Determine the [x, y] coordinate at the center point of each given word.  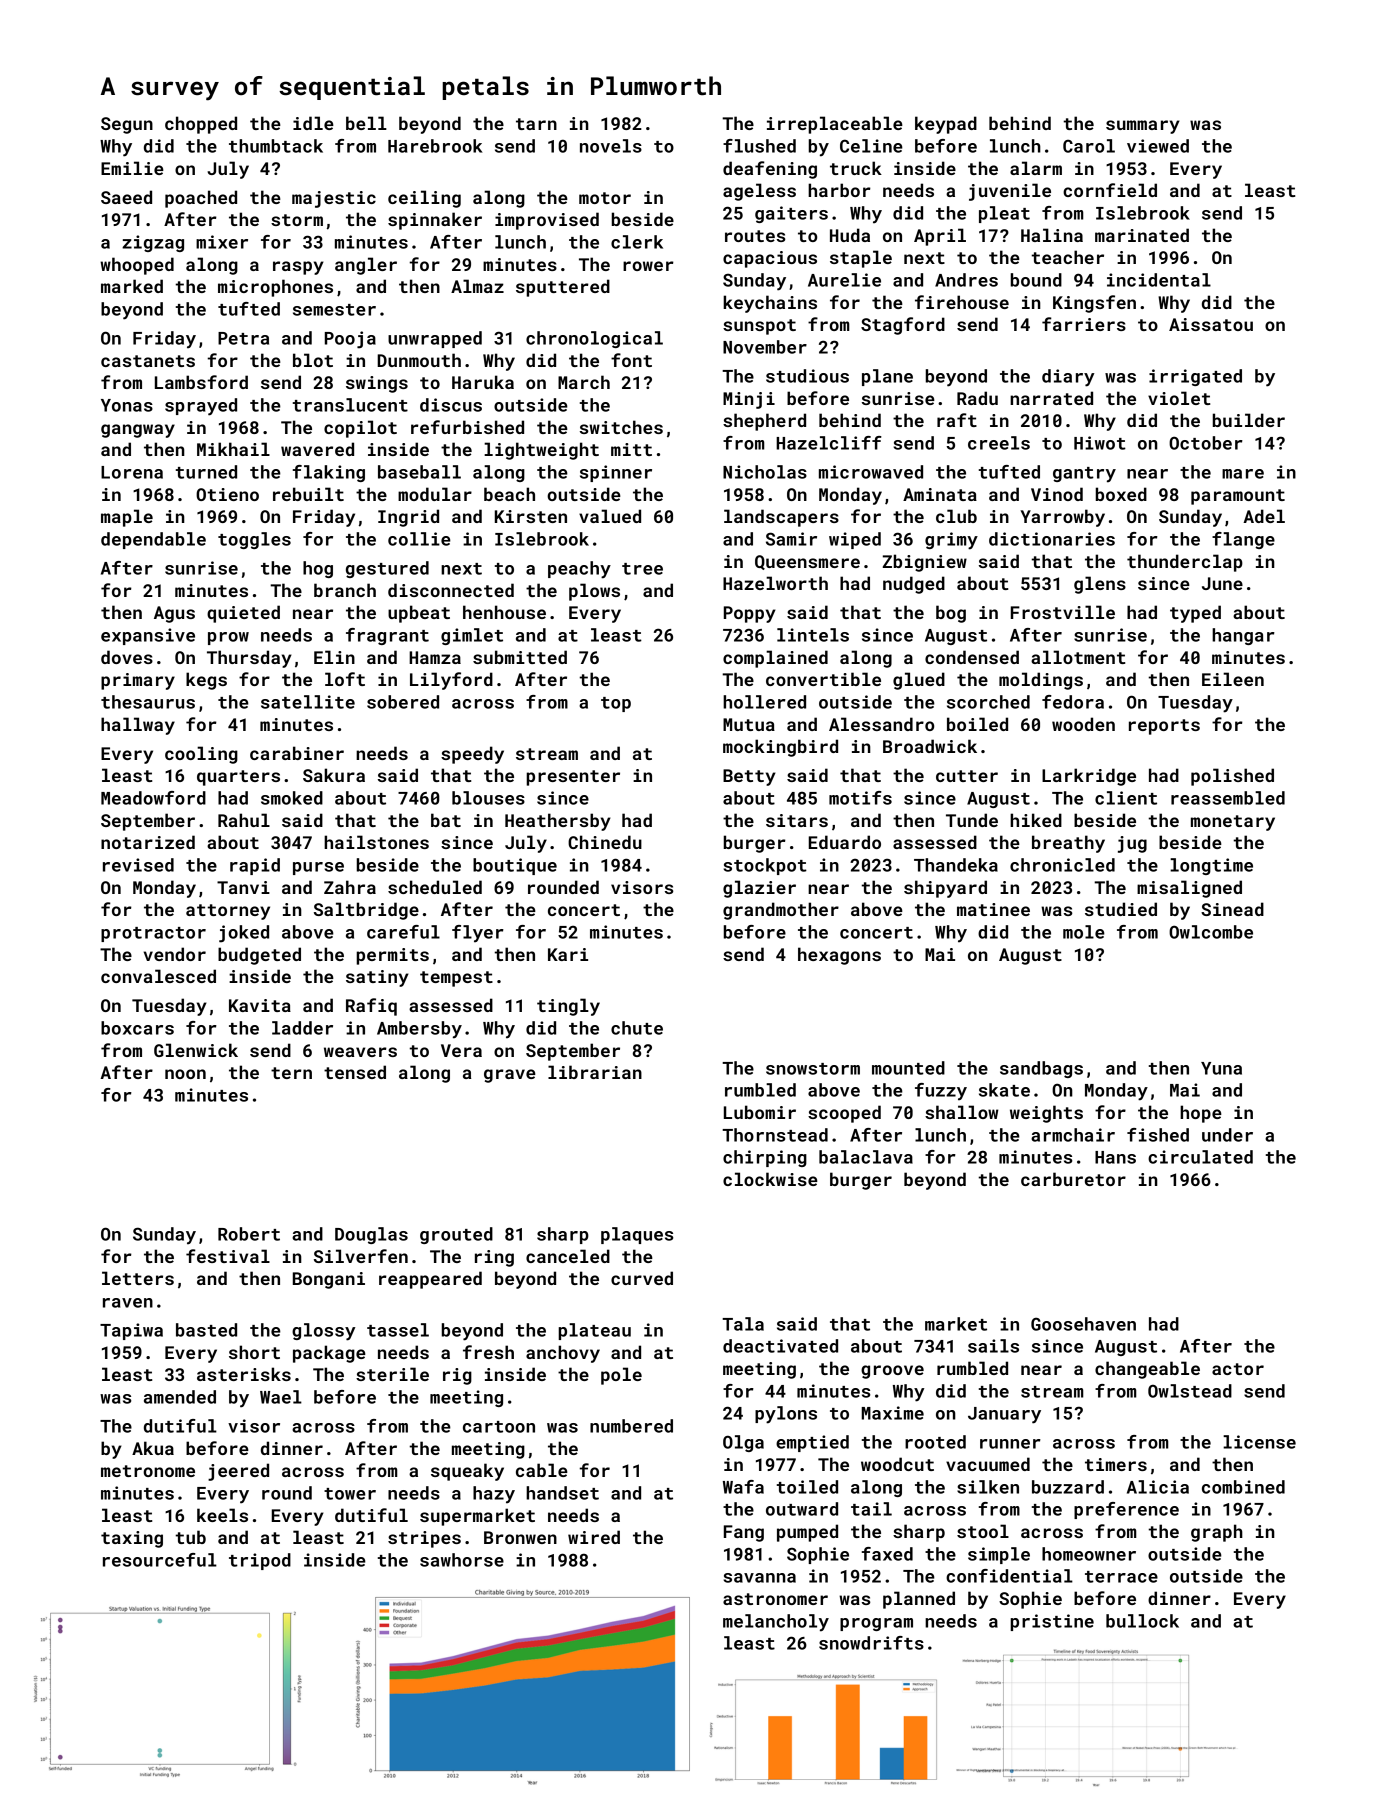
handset [562, 1493]
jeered [238, 1472]
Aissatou [1211, 324]
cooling [201, 755]
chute [637, 1028]
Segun [127, 125]
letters [138, 1278]
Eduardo [845, 842]
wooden [1083, 724]
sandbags [1041, 1069]
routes [755, 236]
